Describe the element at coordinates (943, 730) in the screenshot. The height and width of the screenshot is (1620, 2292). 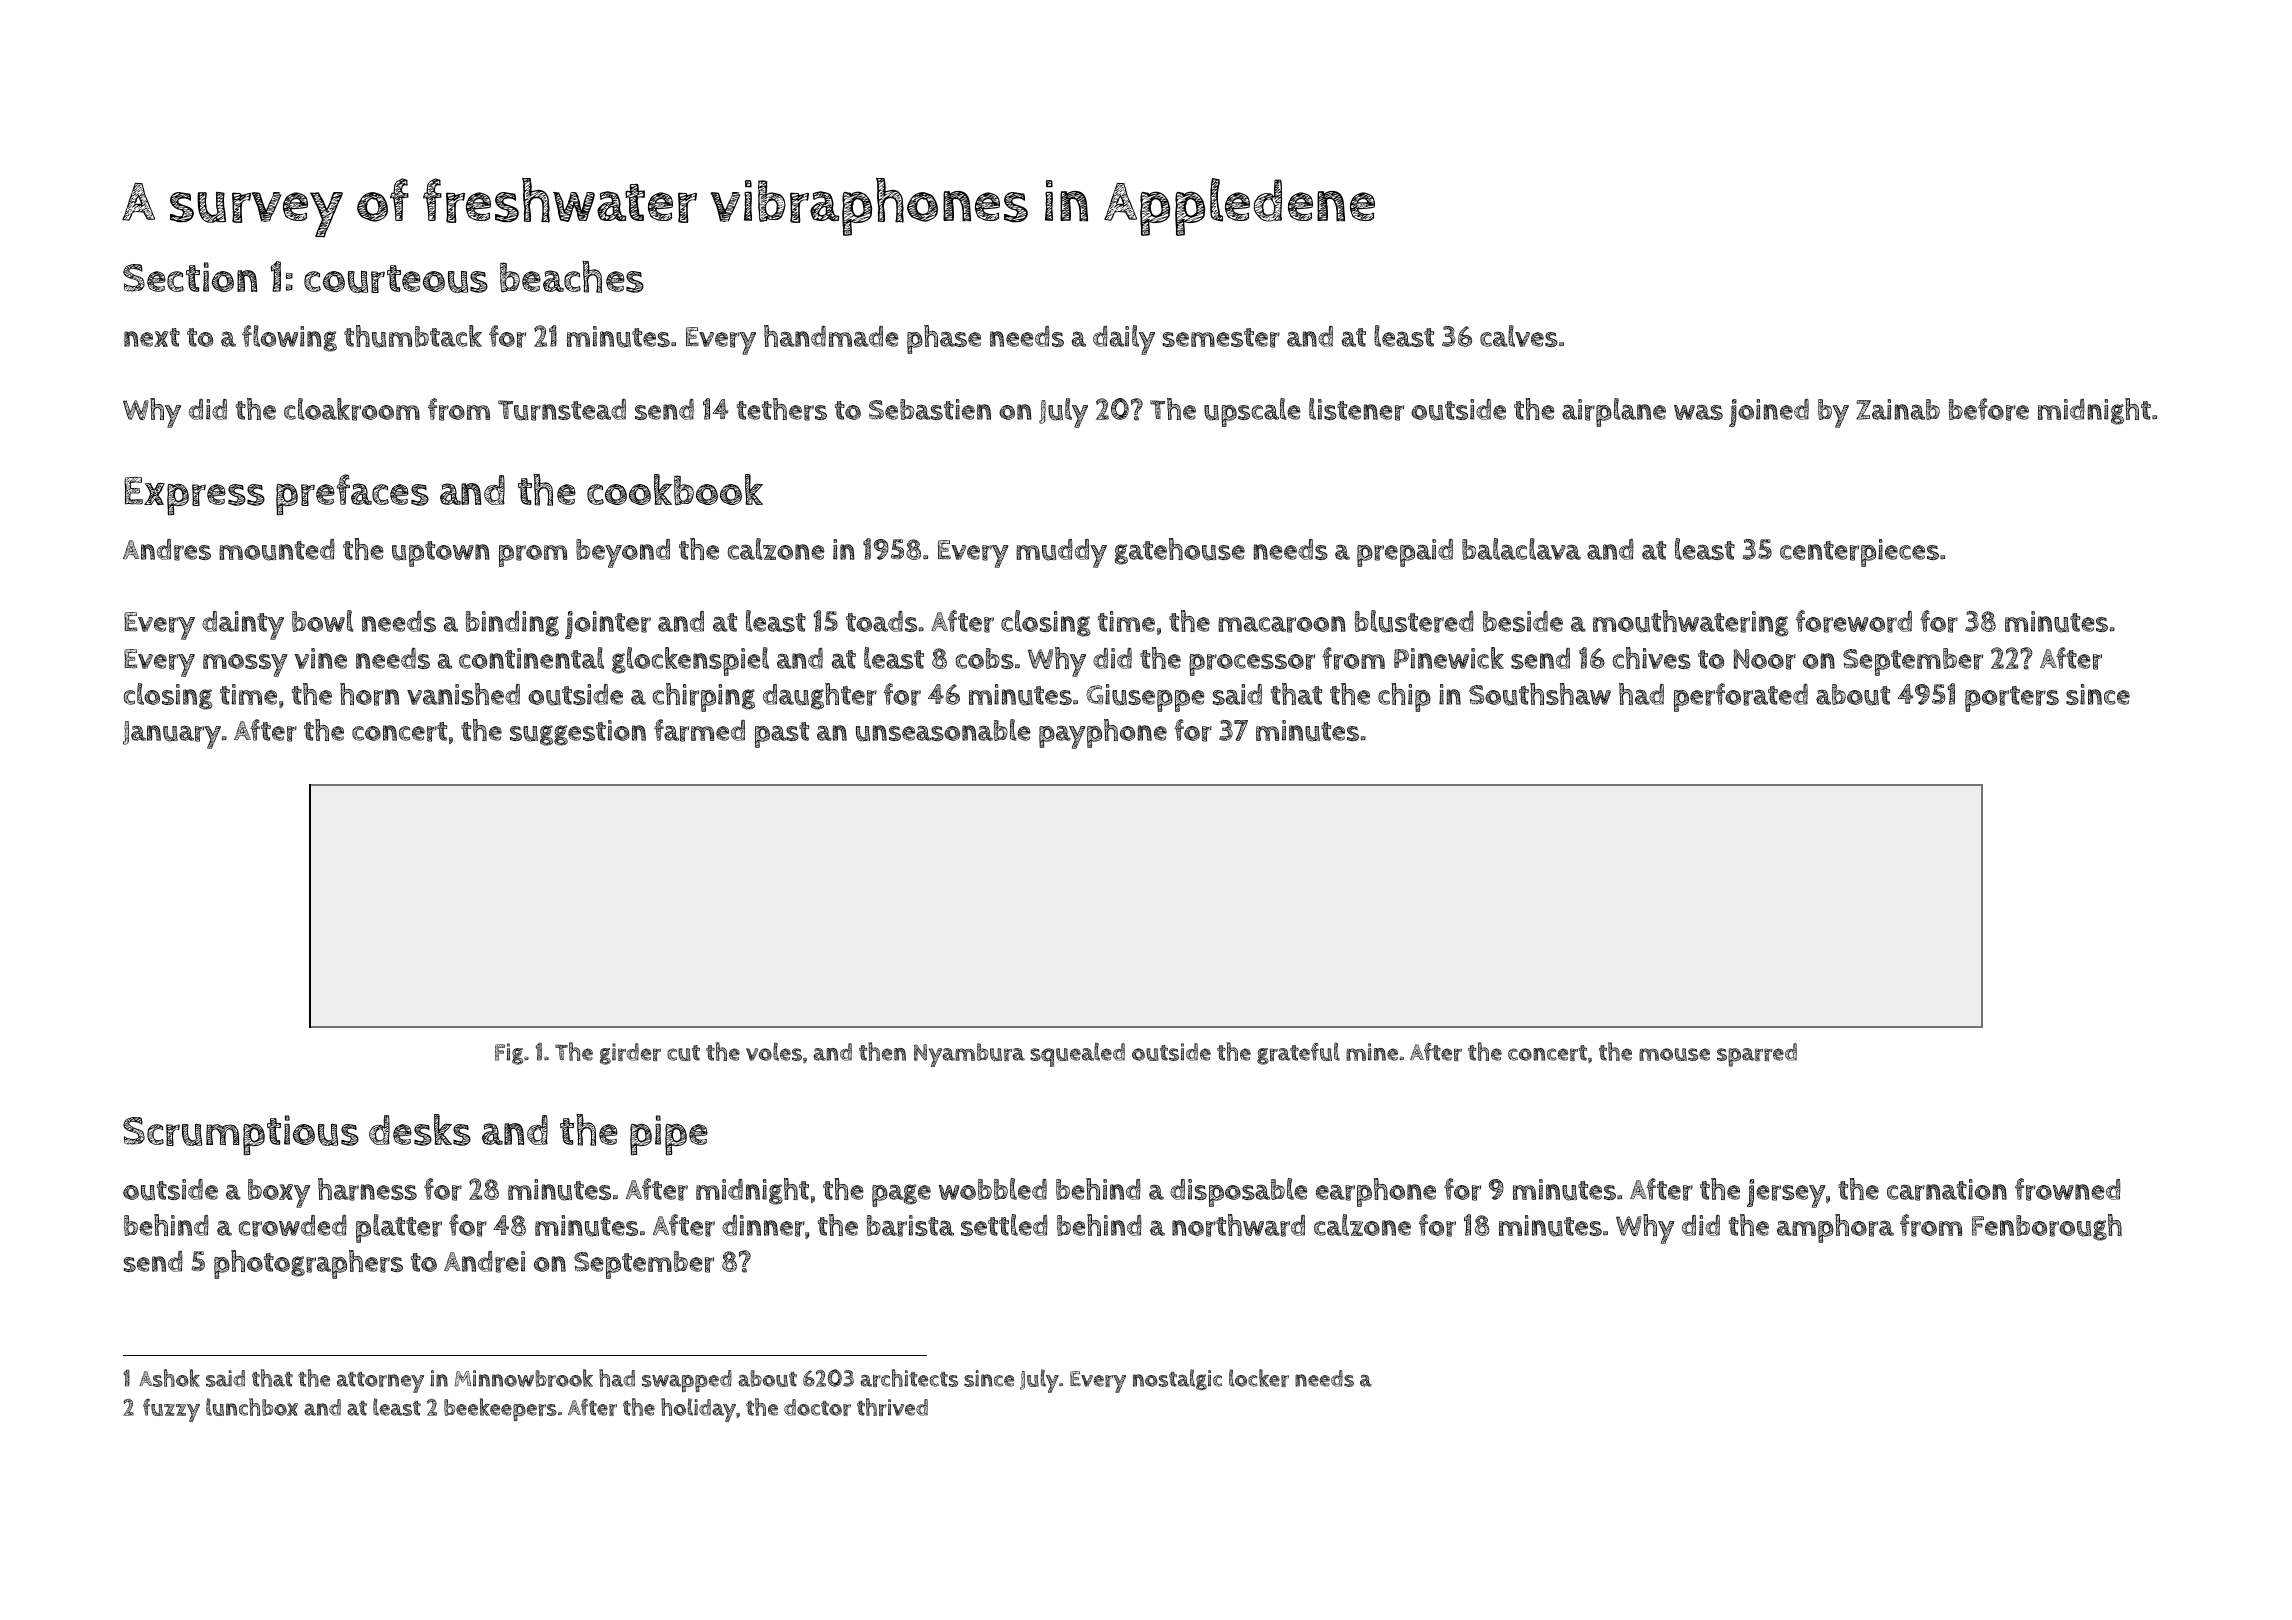
I see `unseasonable` at that location.
